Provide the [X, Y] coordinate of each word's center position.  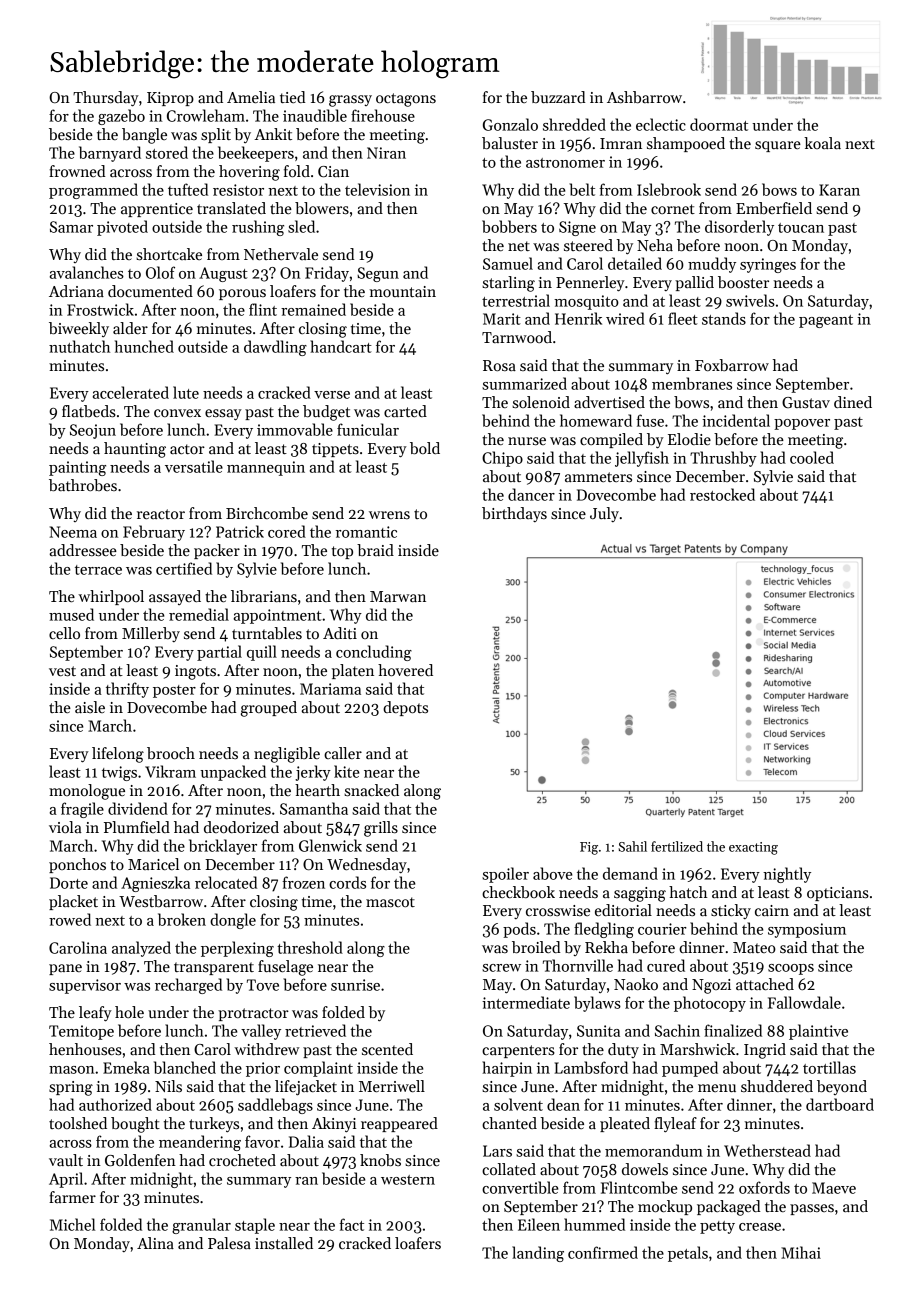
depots [405, 708]
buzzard [558, 97]
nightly [787, 875]
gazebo [121, 117]
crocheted [242, 1160]
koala [822, 143]
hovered [405, 670]
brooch [171, 753]
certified [184, 568]
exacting [753, 848]
